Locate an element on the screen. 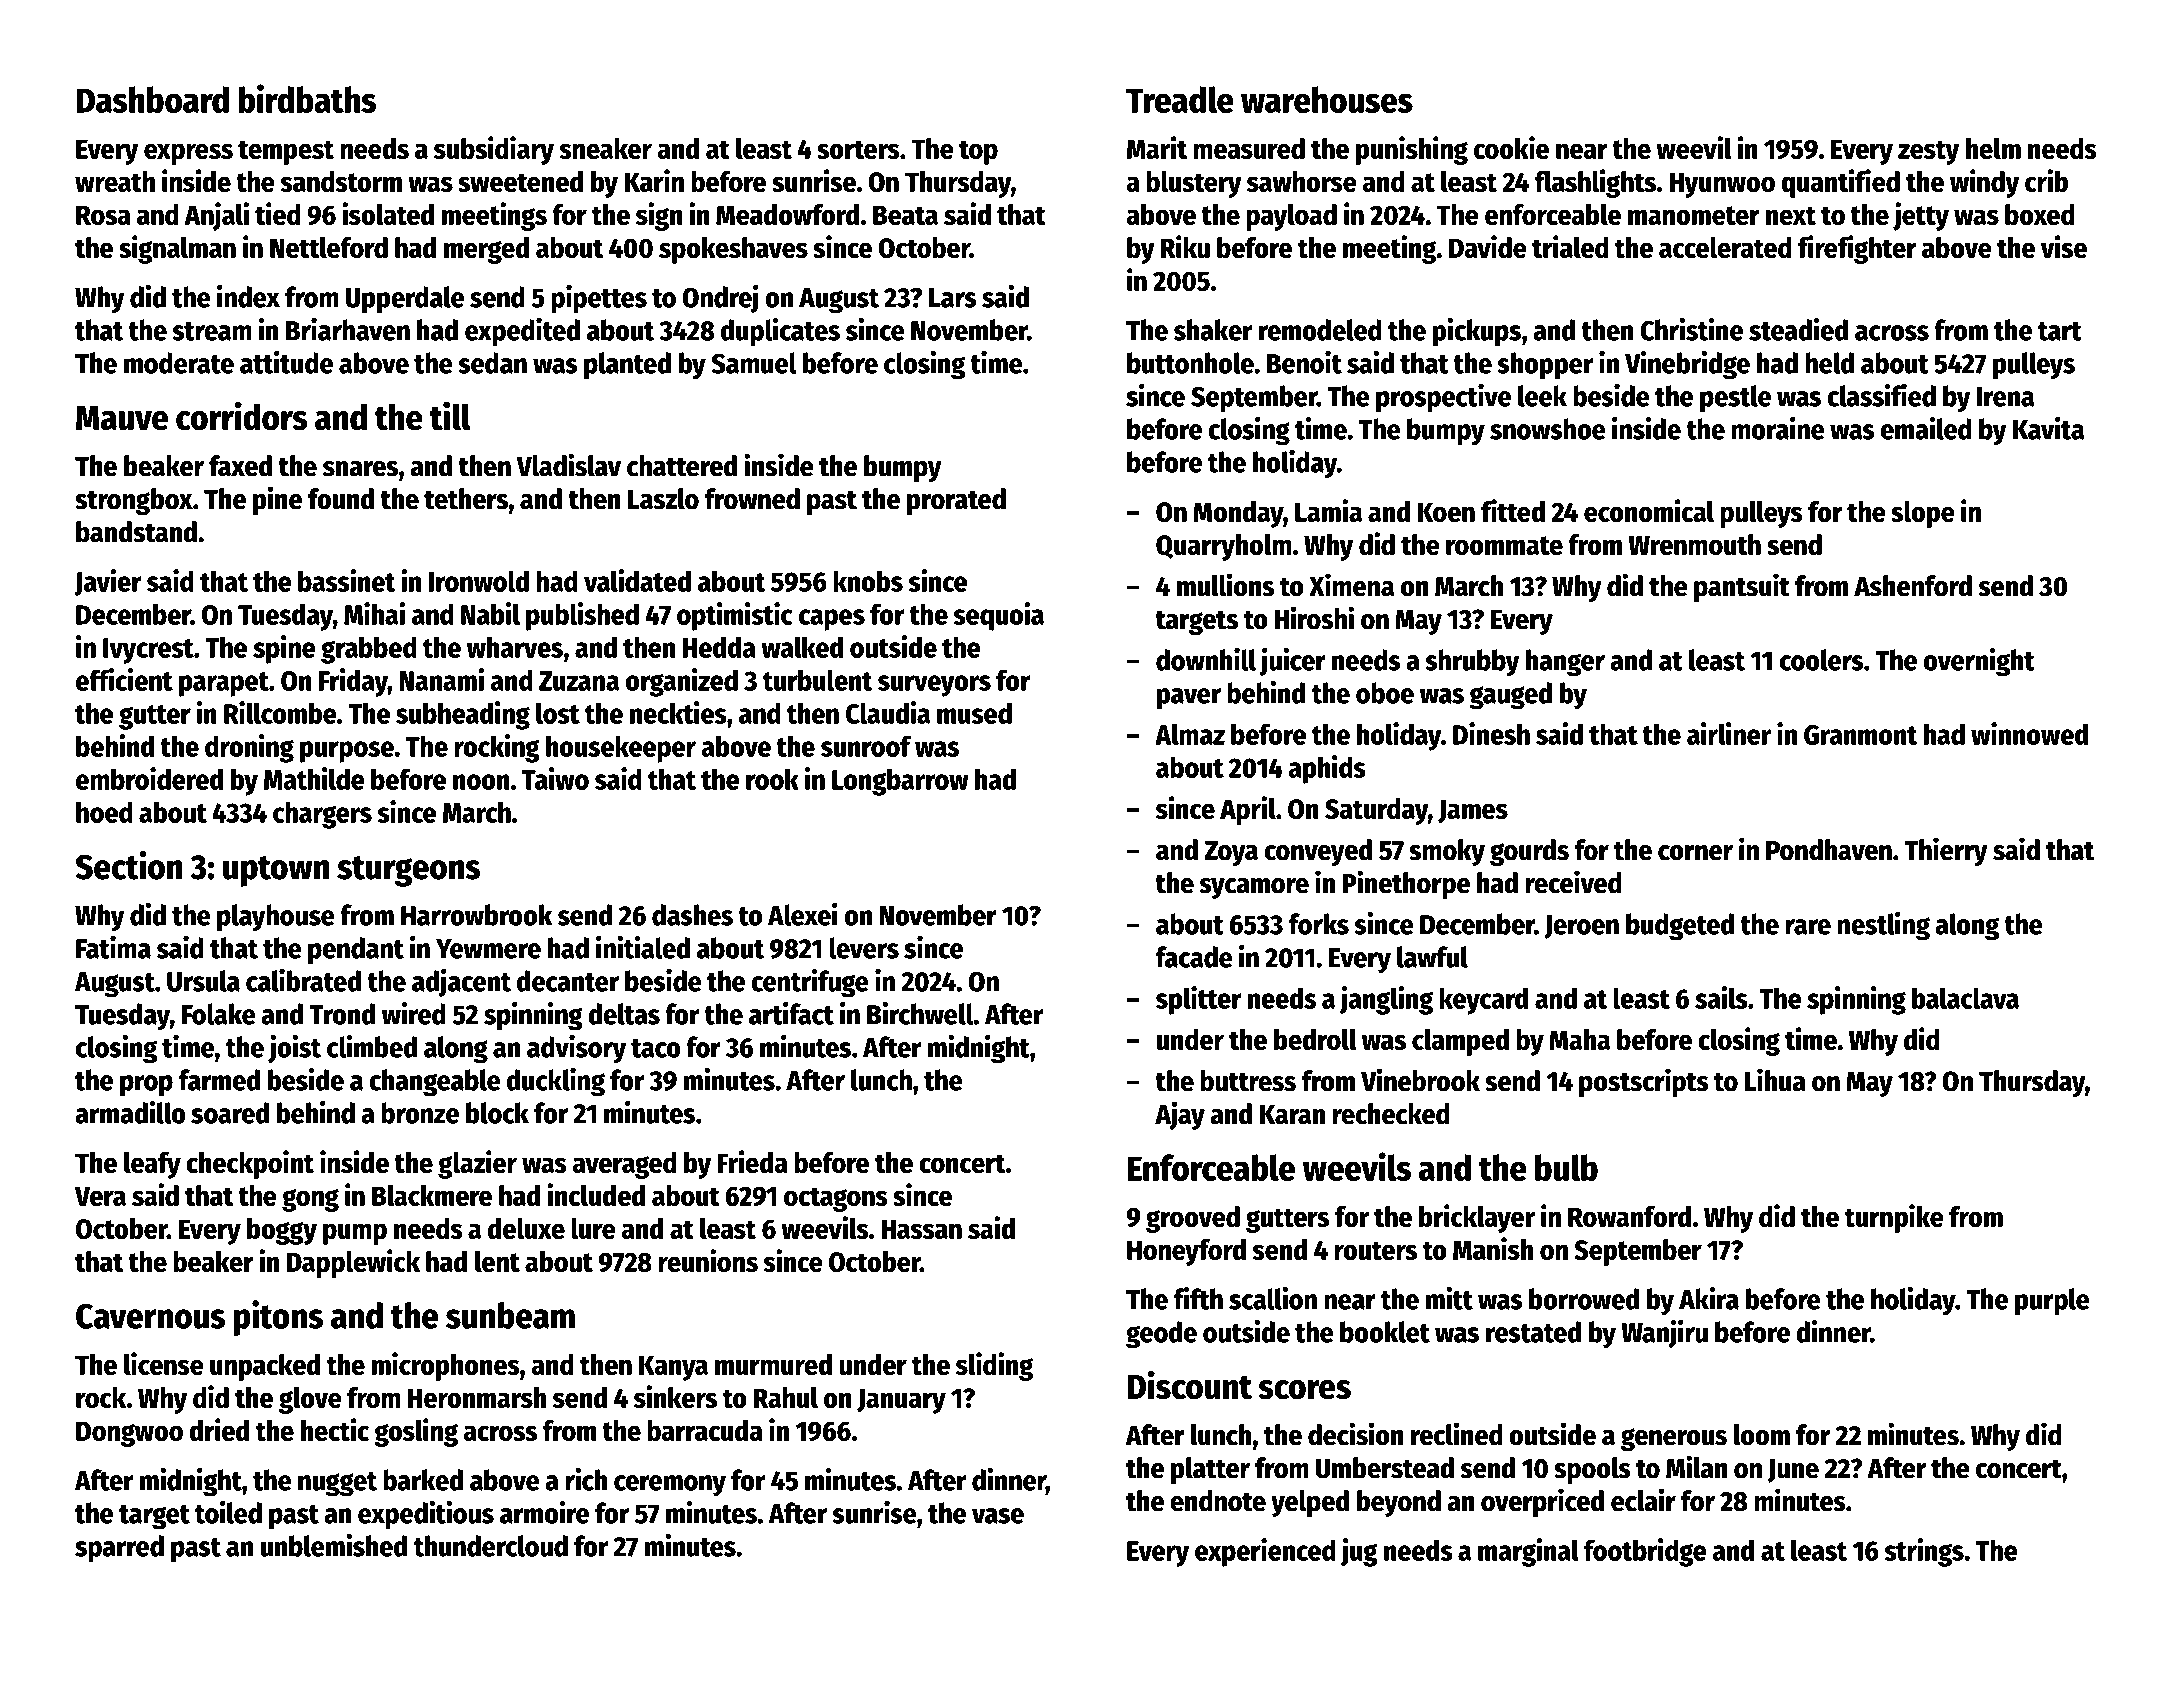  embroidered is located at coordinates (149, 778).
